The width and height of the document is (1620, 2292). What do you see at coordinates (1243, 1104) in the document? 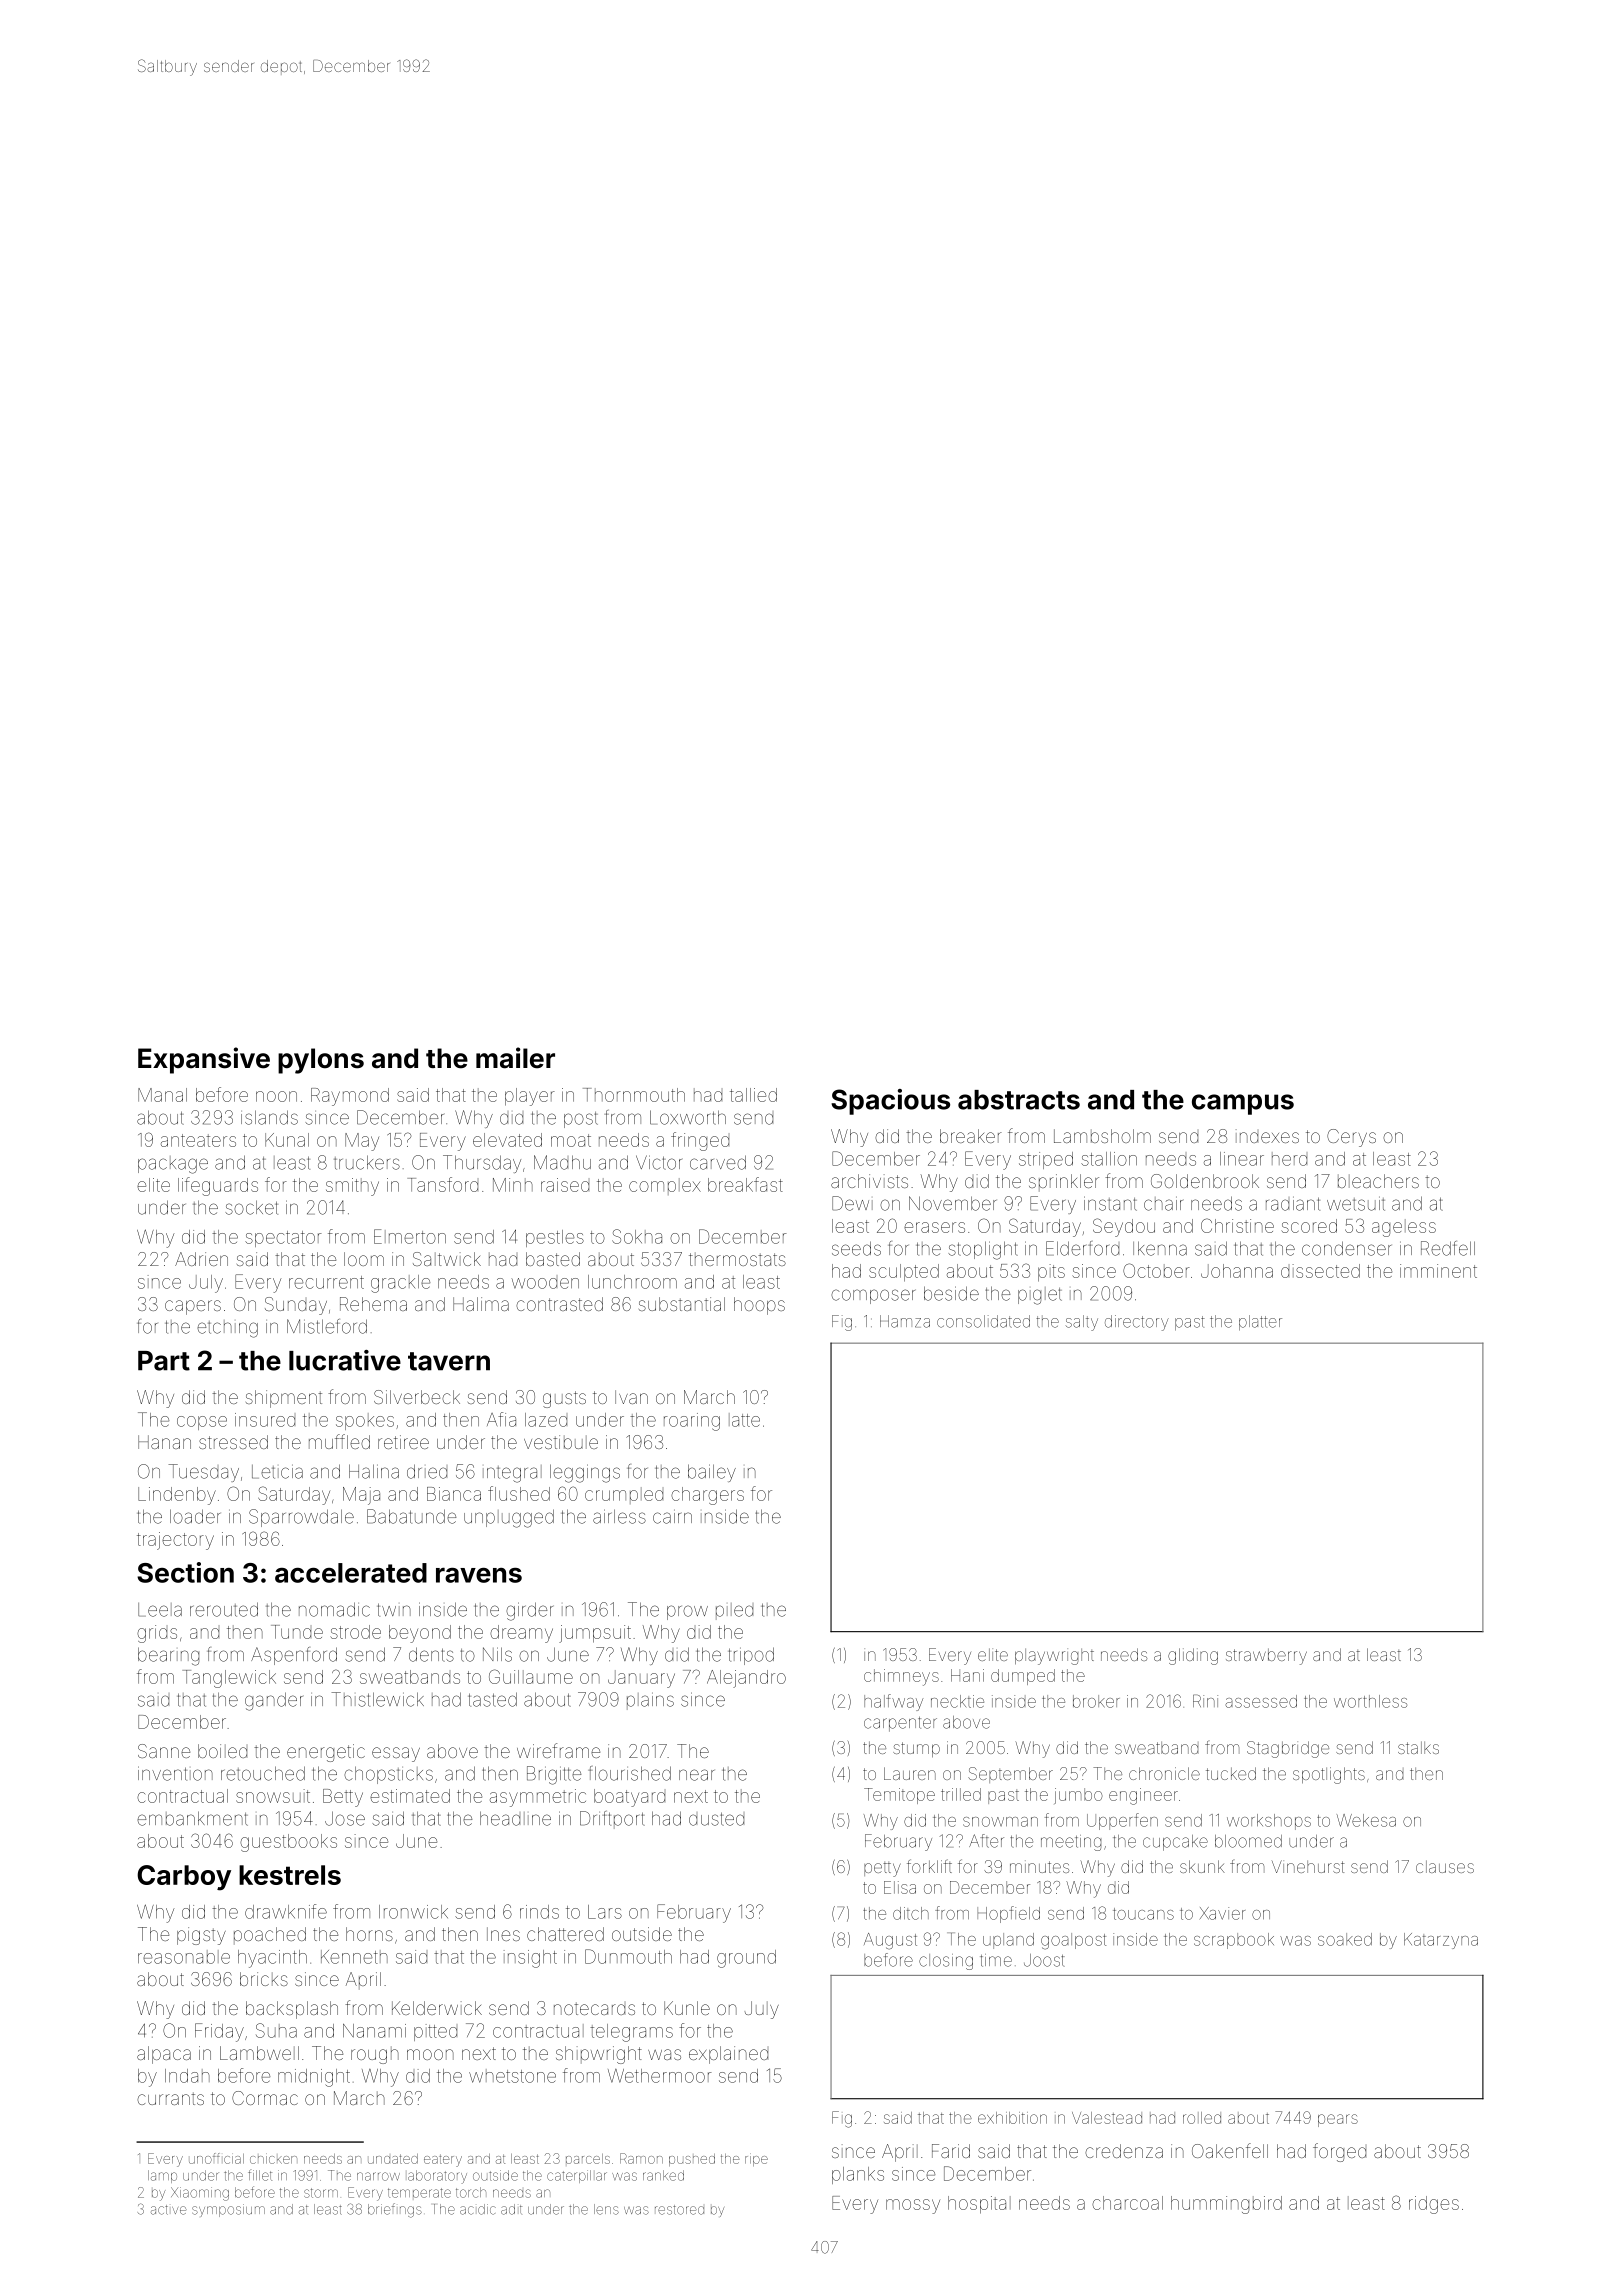
I see `campus` at bounding box center [1243, 1104].
